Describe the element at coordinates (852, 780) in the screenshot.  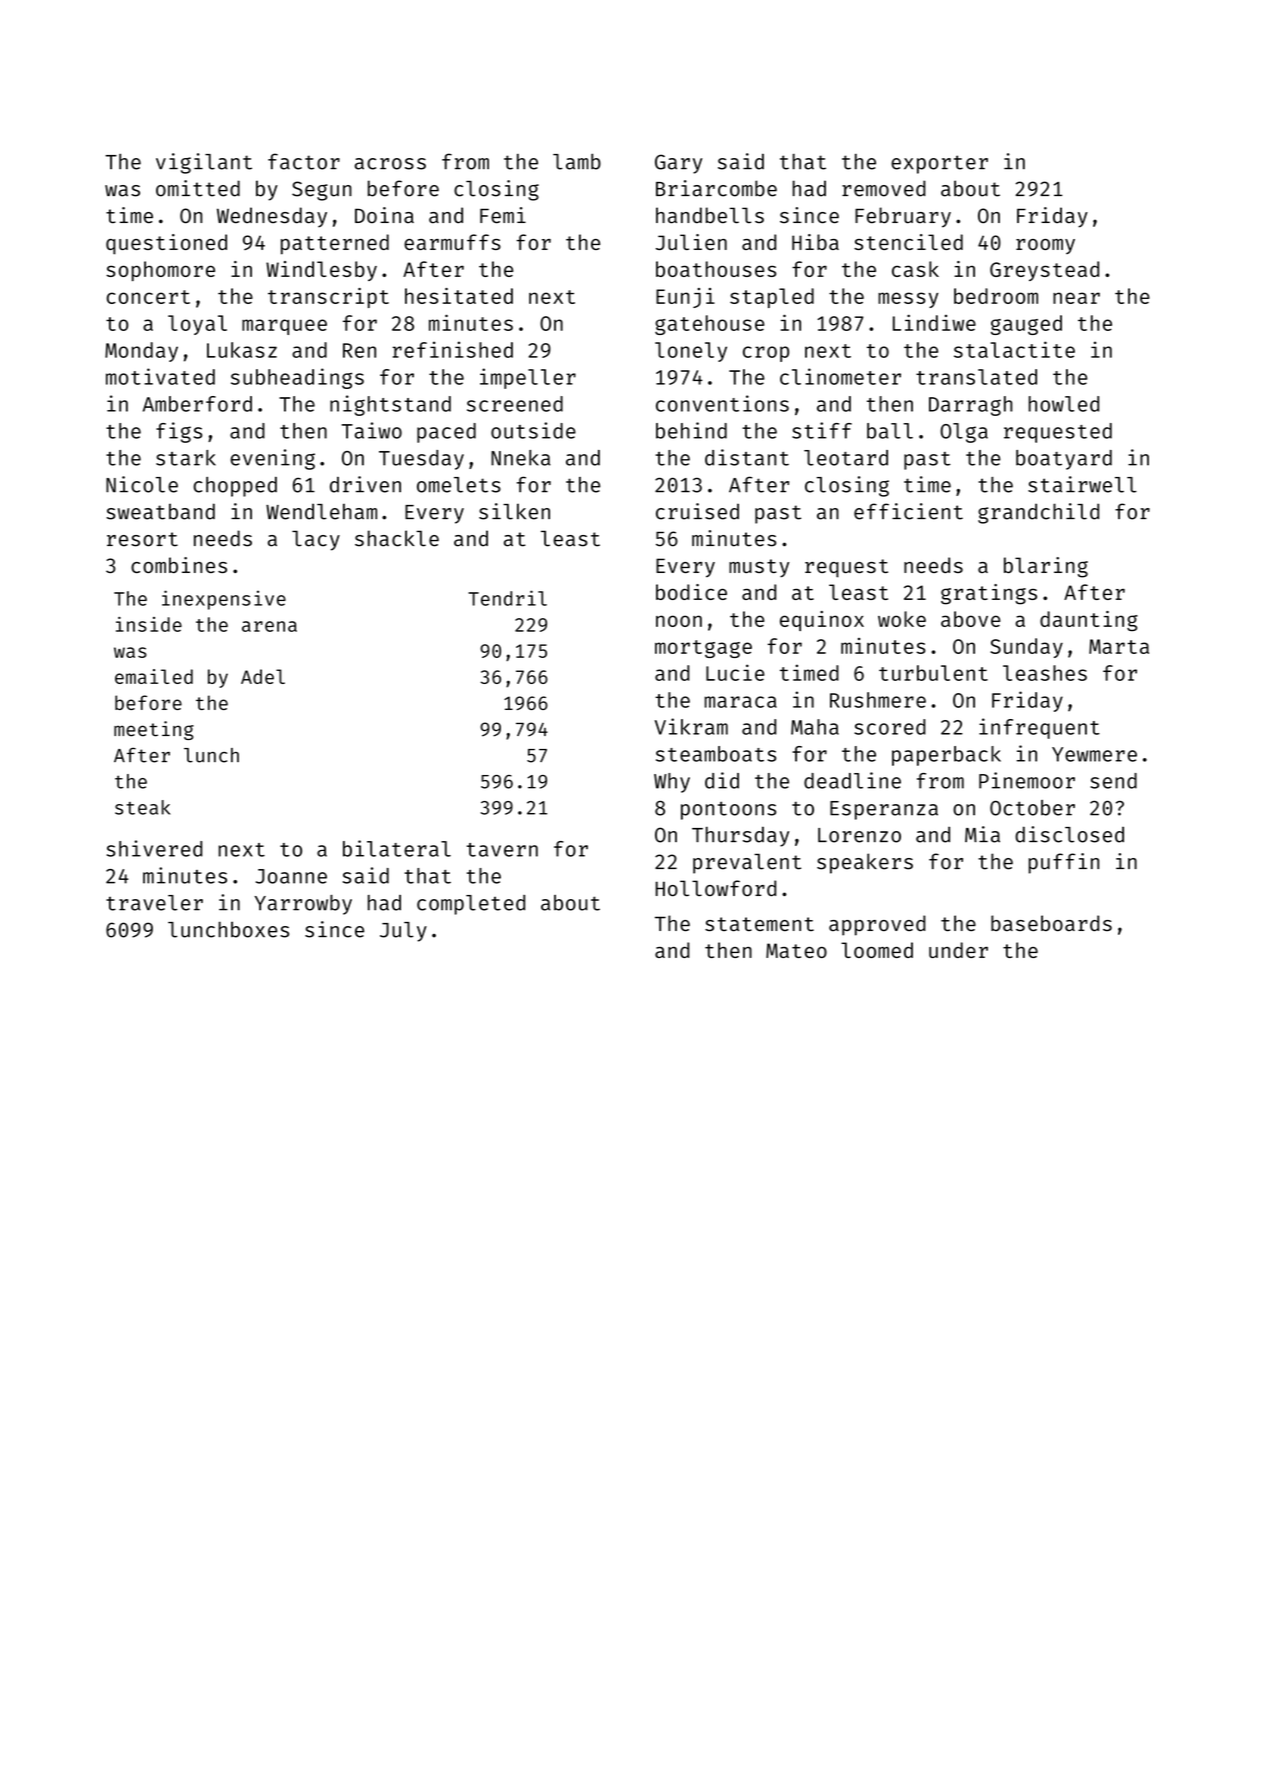
I see `deadline` at that location.
